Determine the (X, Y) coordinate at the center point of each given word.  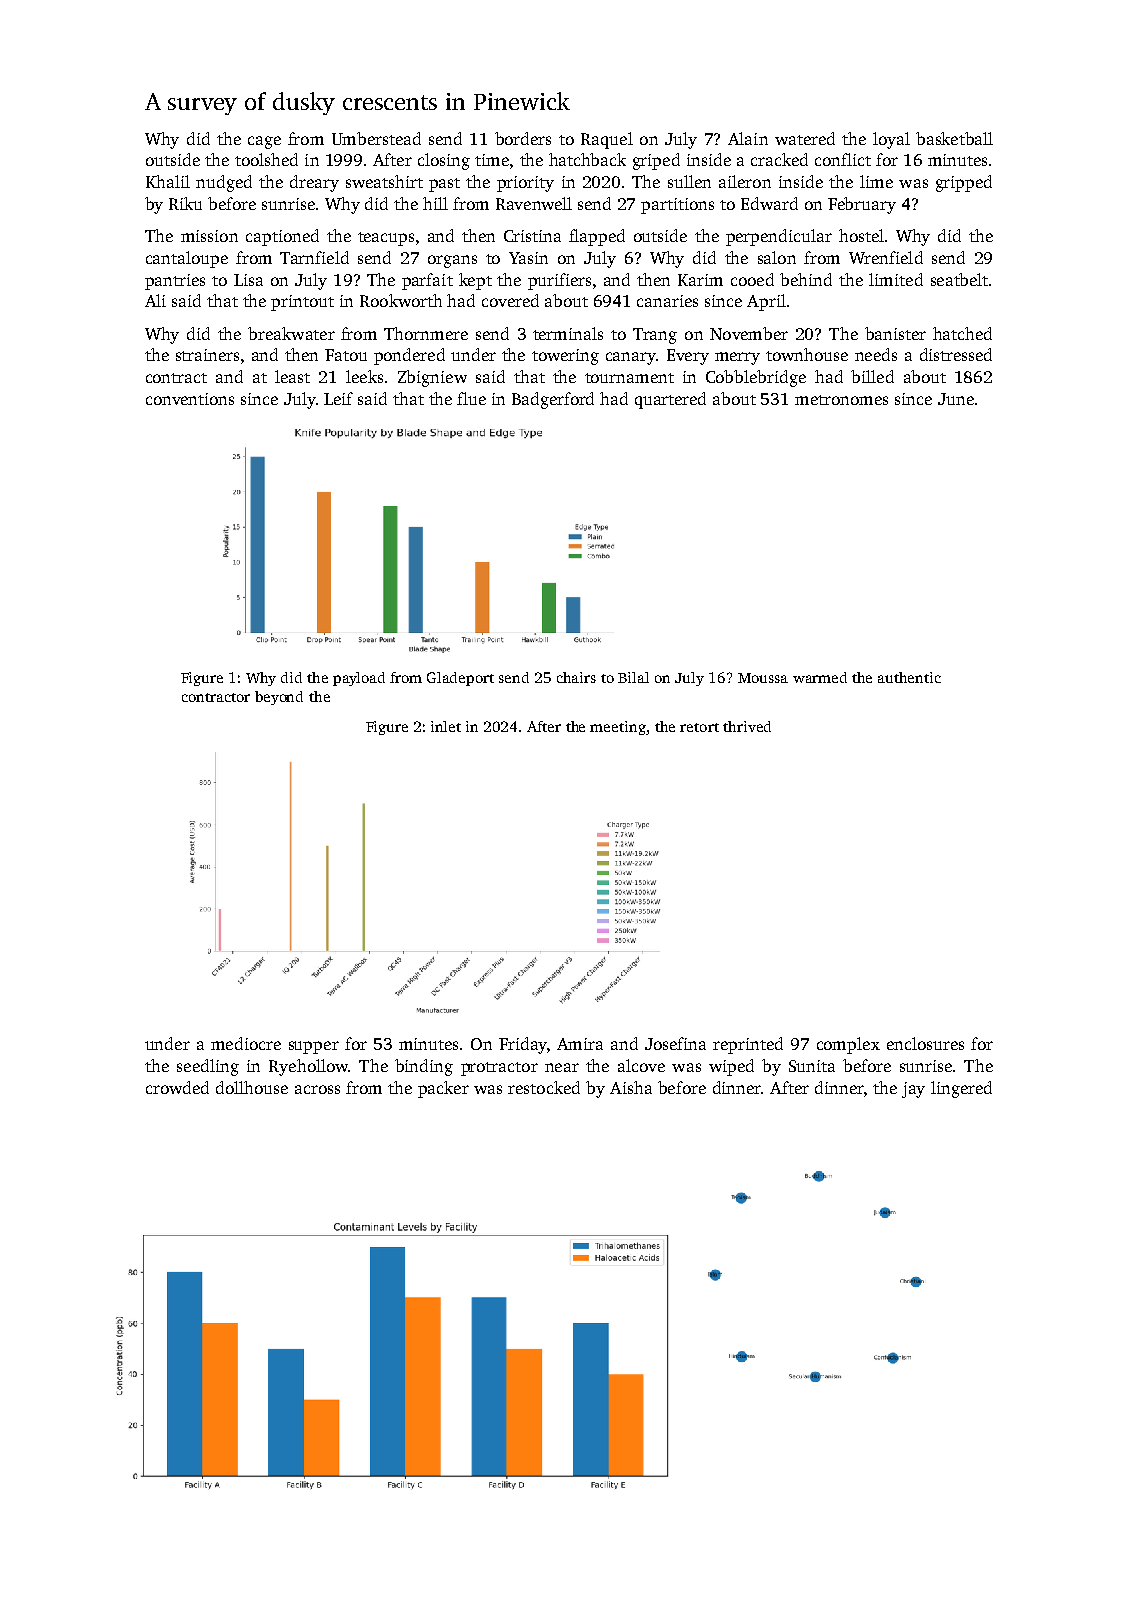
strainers (207, 355)
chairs (576, 677)
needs (876, 354)
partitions (677, 206)
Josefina (675, 1043)
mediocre (246, 1043)
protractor (499, 1069)
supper (314, 1047)
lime (876, 181)
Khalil (168, 181)
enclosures (925, 1043)
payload (359, 679)
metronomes (841, 400)
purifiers (559, 281)
